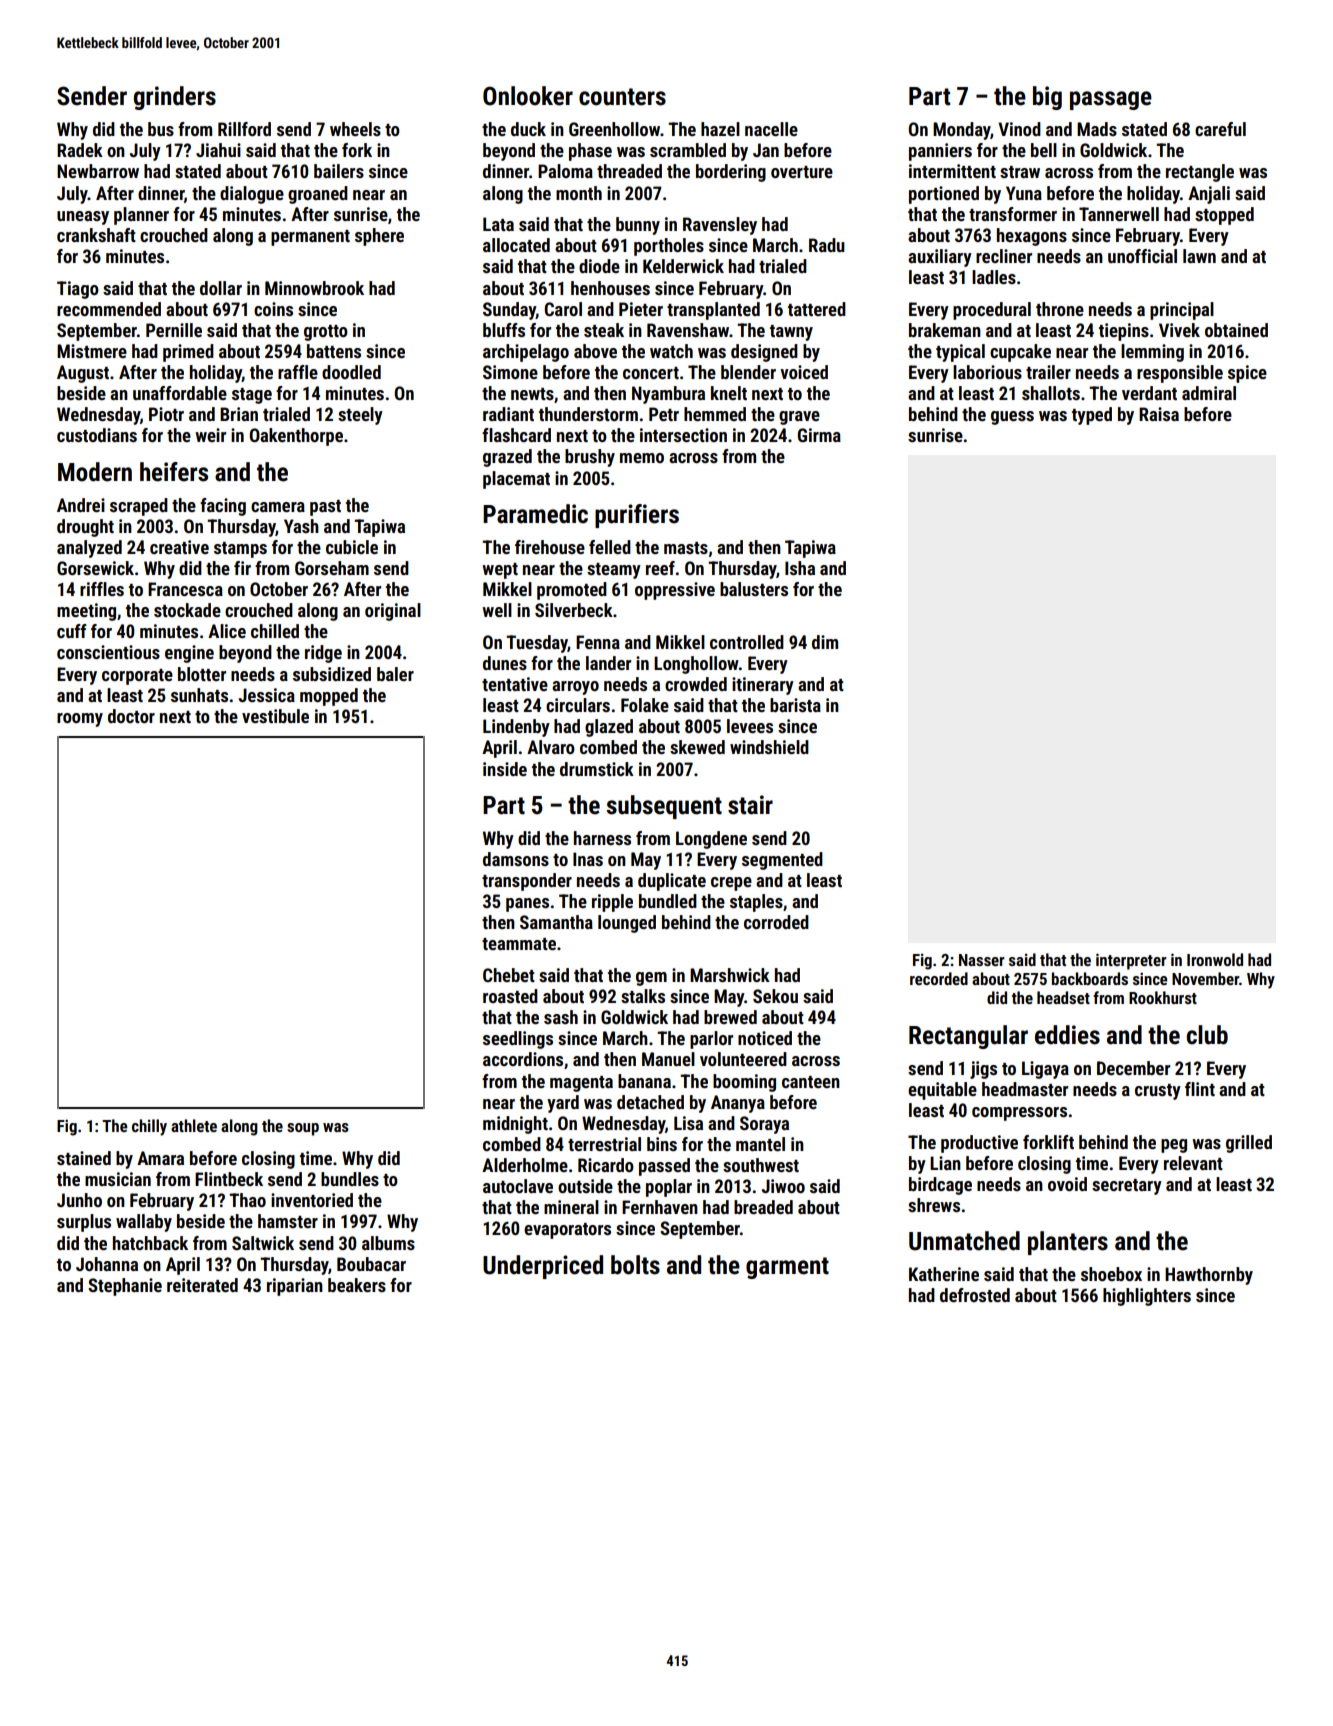 The width and height of the page is (1333, 1726). Describe the element at coordinates (244, 129) in the page. I see `Rillford` at that location.
